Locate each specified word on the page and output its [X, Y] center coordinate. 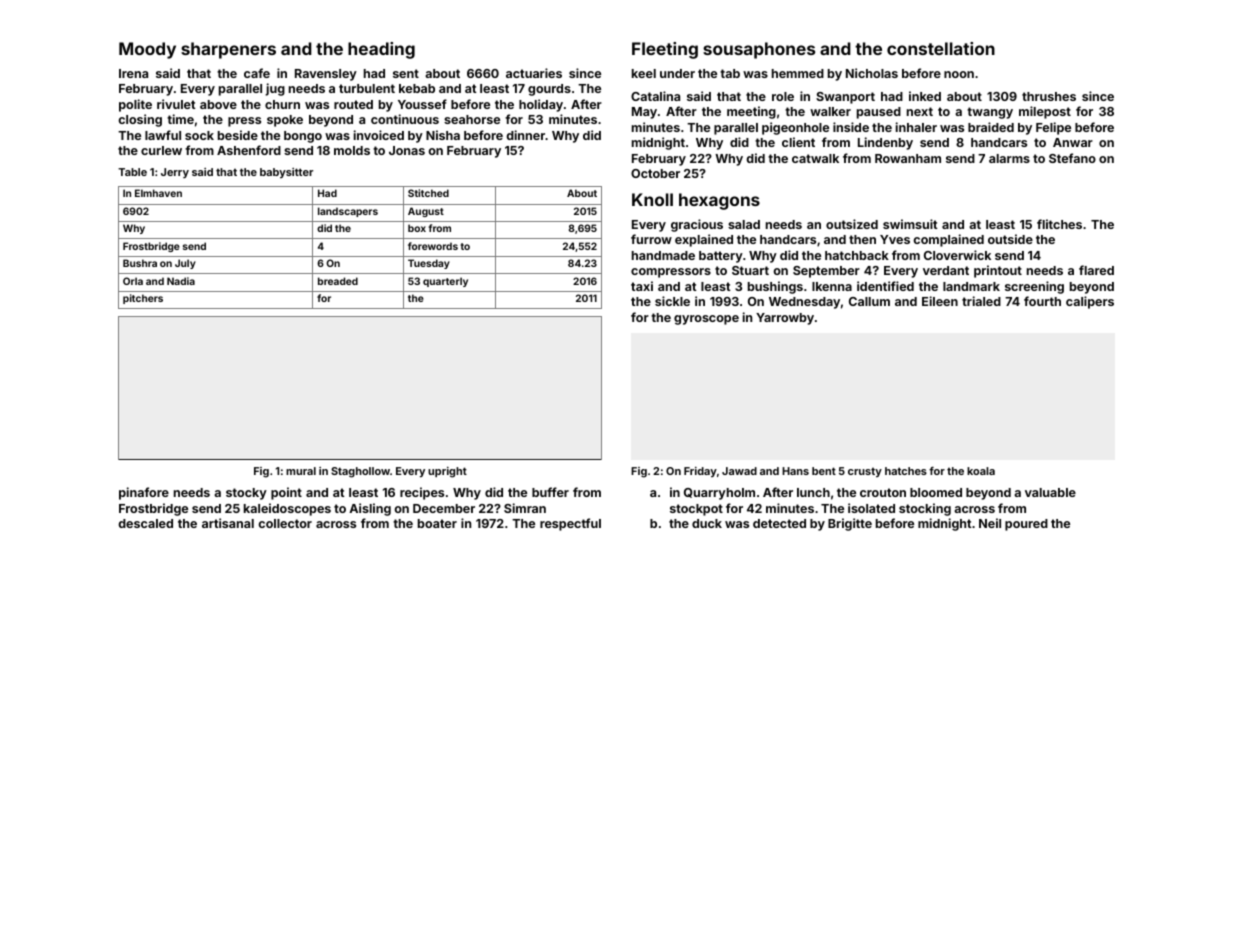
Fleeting [665, 50]
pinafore [144, 493]
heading [381, 50]
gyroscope [706, 320]
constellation [941, 48]
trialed [981, 301]
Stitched [428, 193]
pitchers [143, 299]
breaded [338, 281]
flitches [1059, 224]
